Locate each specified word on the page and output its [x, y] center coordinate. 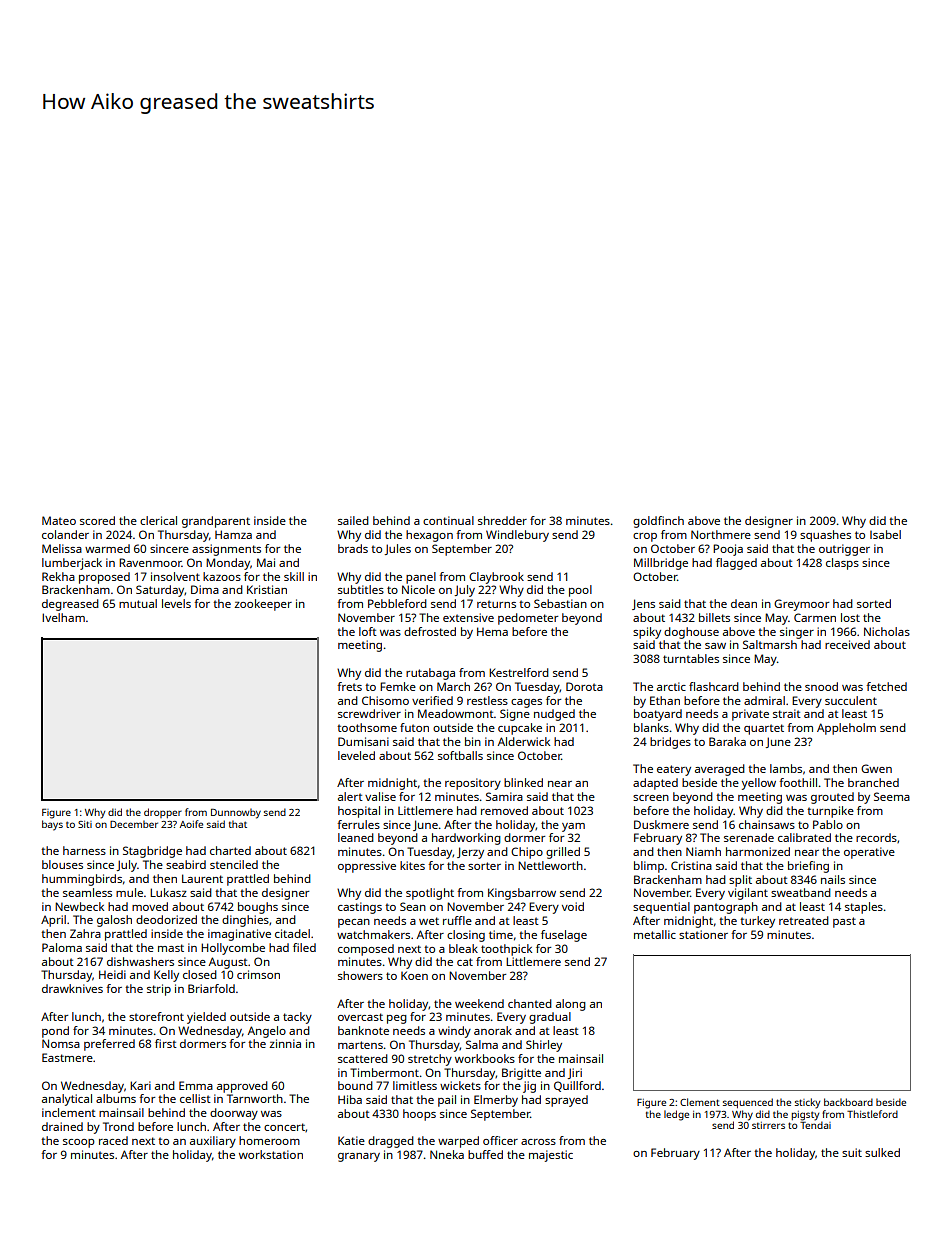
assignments [226, 550]
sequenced [748, 1103]
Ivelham [63, 617]
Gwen [876, 768]
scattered [363, 1058]
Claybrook [496, 578]
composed [366, 950]
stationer [703, 934]
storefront [156, 1016]
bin [473, 741]
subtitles [361, 589]
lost [850, 617]
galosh [114, 921]
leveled [356, 755]
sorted [874, 603]
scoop [79, 1143]
